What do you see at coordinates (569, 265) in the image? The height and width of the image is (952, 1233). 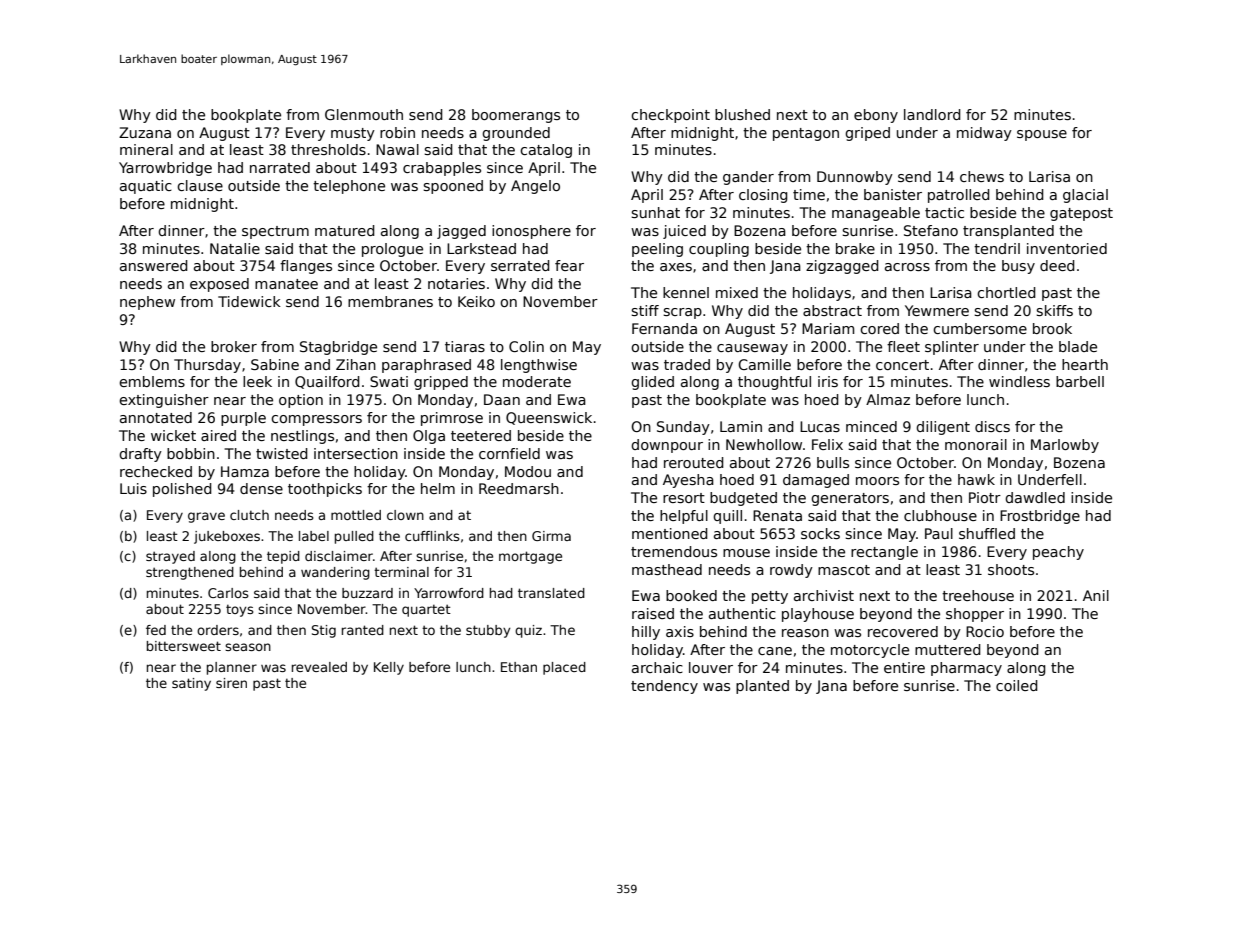 I see `fear` at bounding box center [569, 265].
